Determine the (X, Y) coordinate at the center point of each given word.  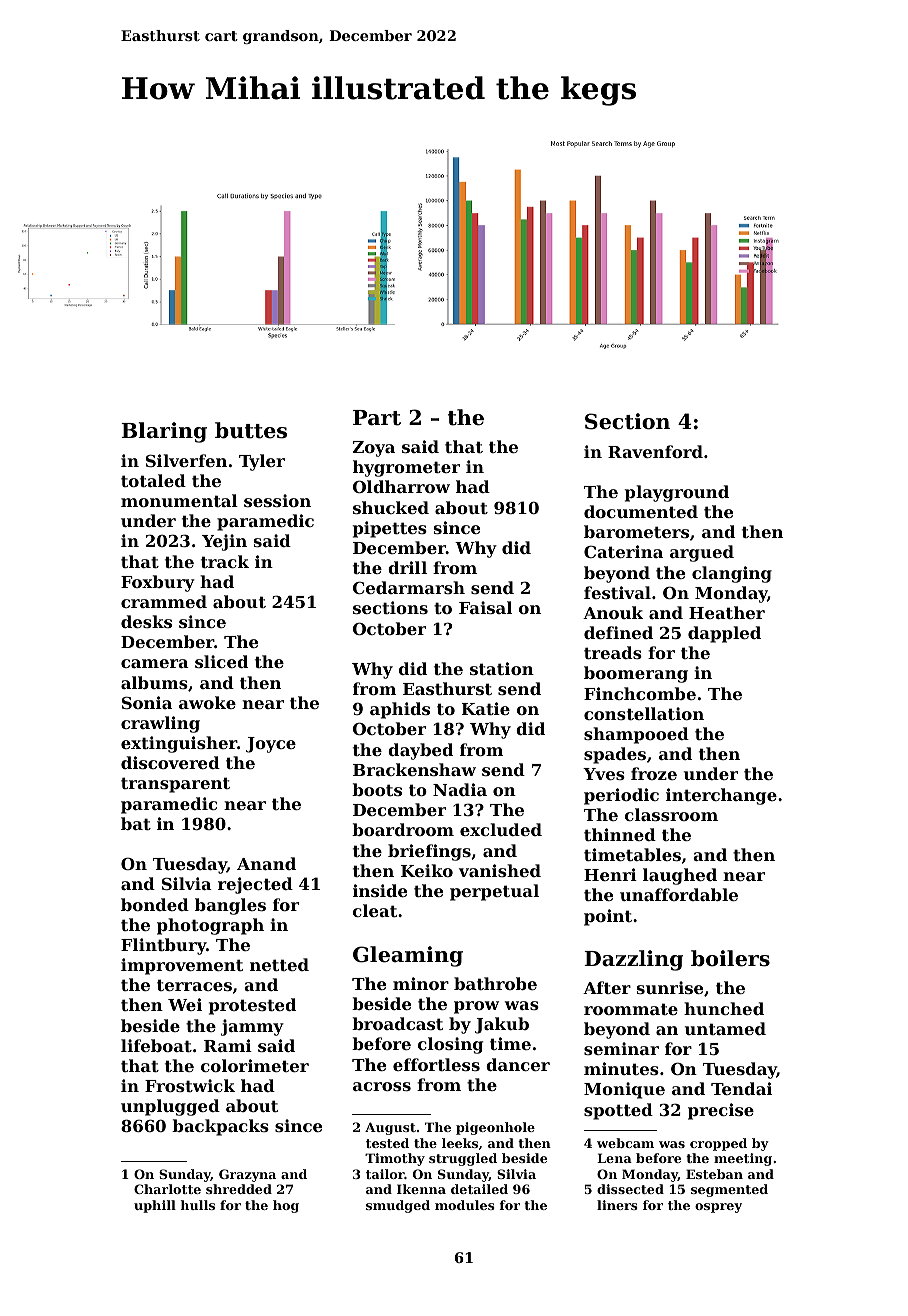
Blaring (164, 432)
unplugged (170, 1107)
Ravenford (655, 451)
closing (450, 1045)
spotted (618, 1111)
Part (377, 418)
